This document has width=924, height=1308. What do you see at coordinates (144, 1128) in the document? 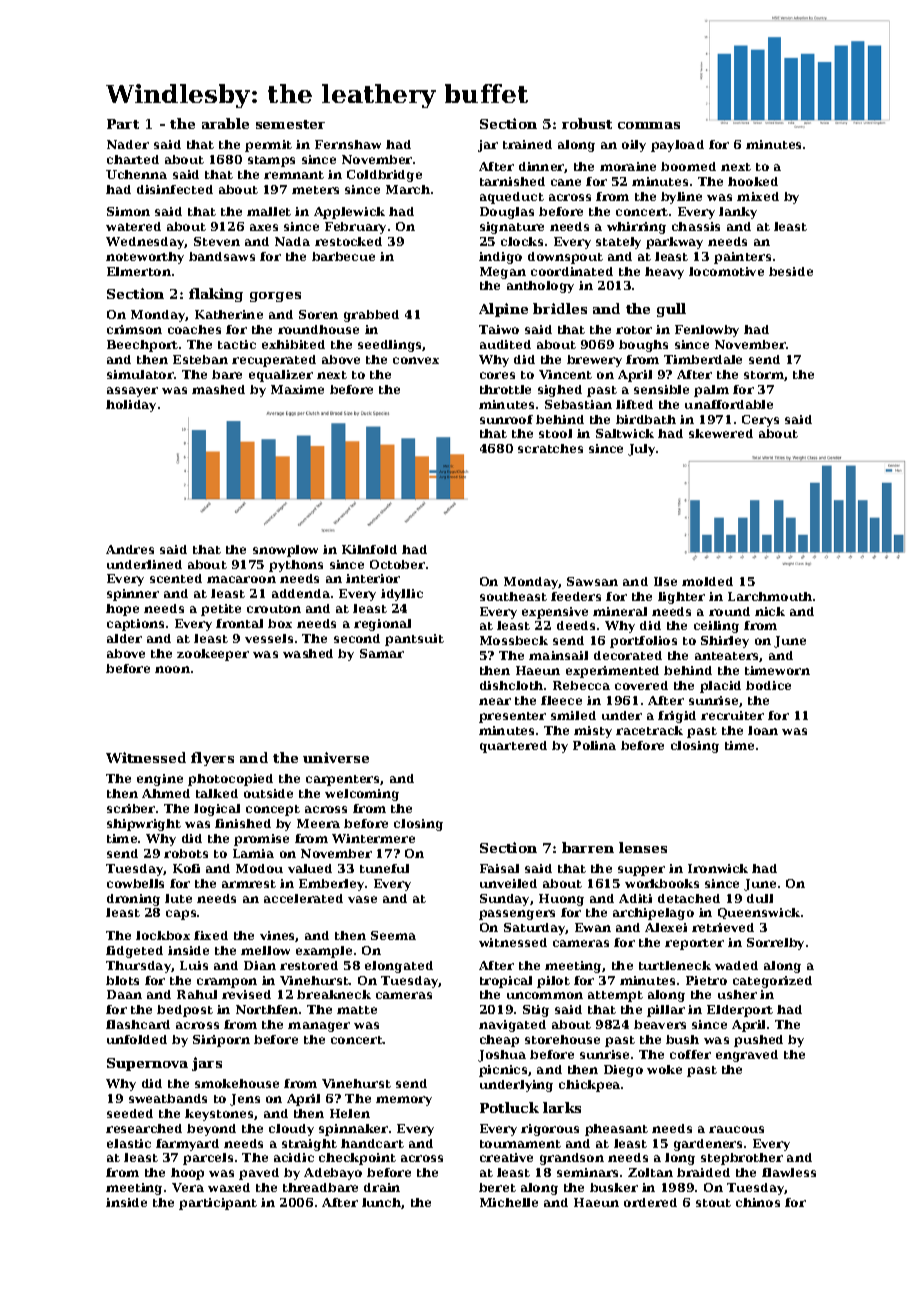
I see `researched` at bounding box center [144, 1128].
